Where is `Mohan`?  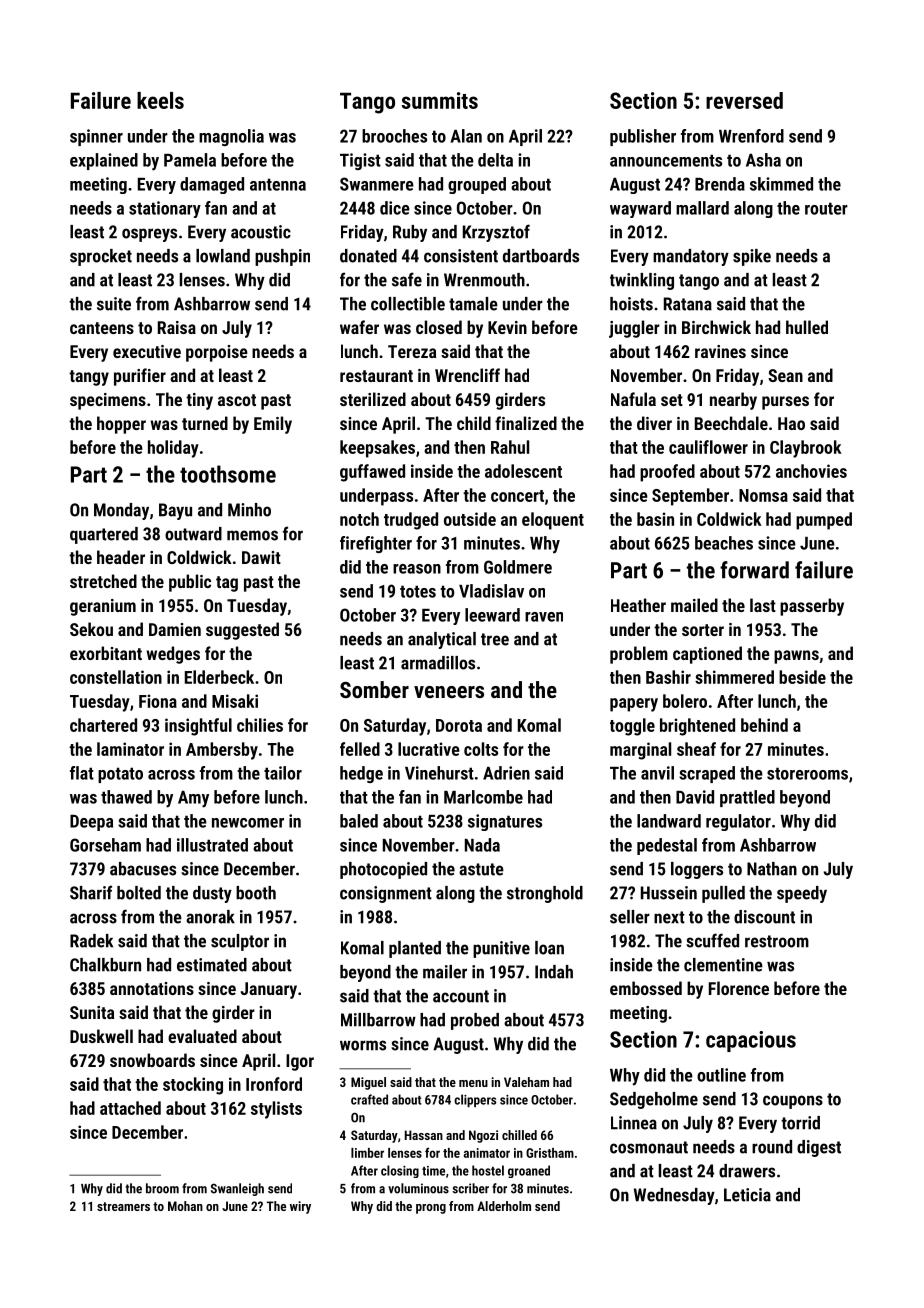 Mohan is located at coordinates (185, 1206).
